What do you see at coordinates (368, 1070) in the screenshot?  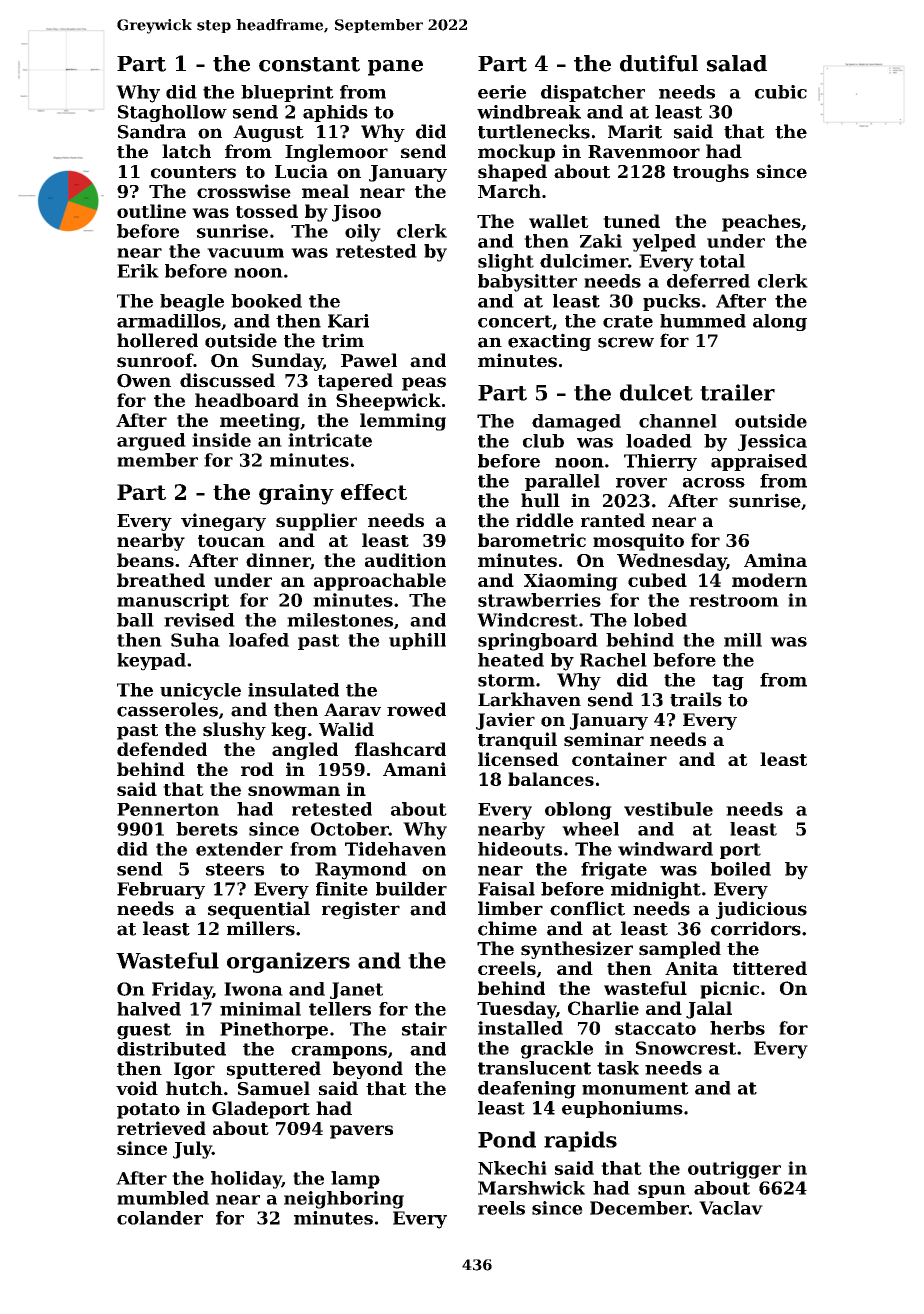 I see `beyond` at bounding box center [368, 1070].
